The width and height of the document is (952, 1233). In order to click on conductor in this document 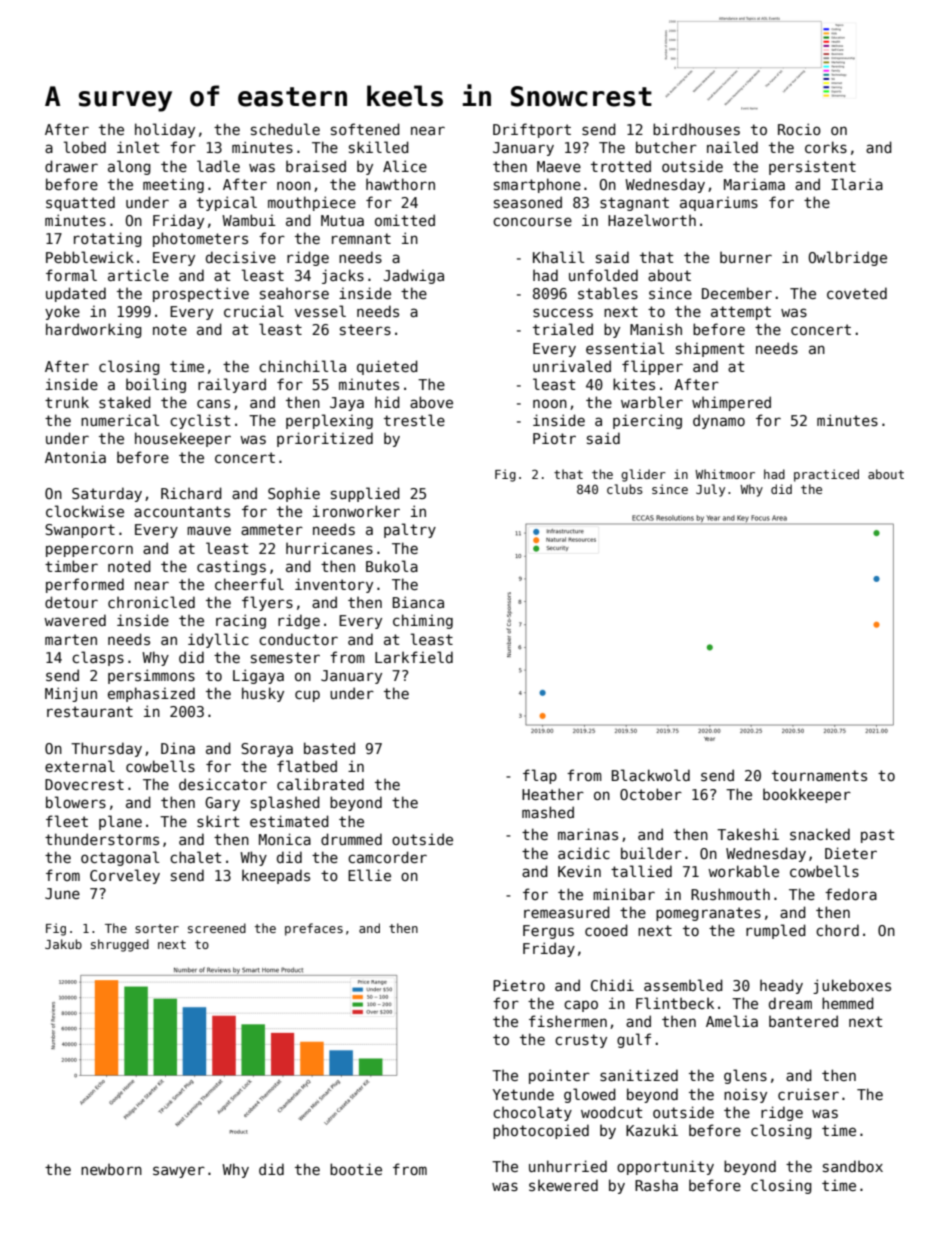, I will do `click(298, 639)`.
